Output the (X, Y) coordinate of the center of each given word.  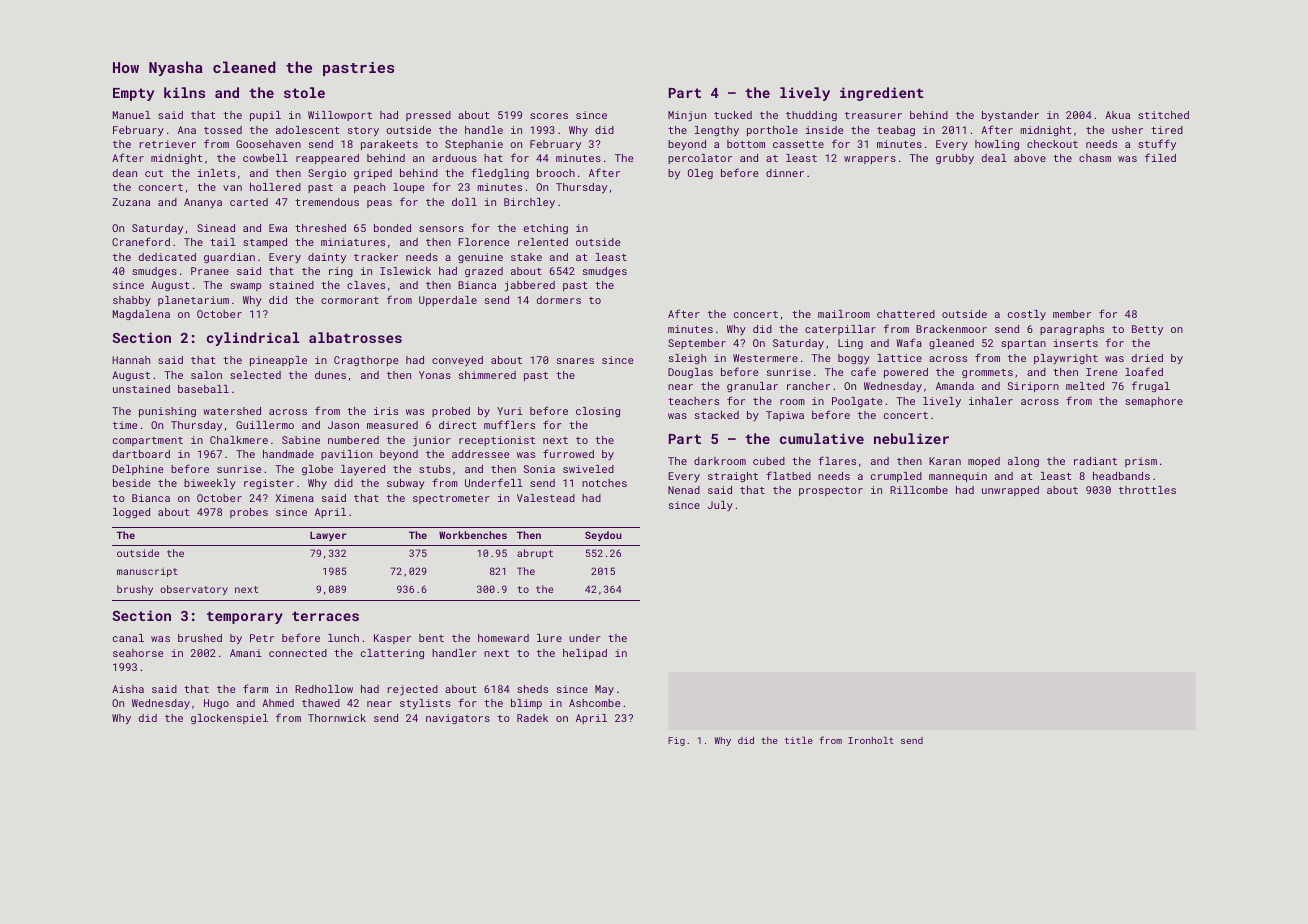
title (799, 740)
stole (304, 92)
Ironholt (871, 740)
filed (1160, 157)
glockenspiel (229, 719)
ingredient (882, 94)
